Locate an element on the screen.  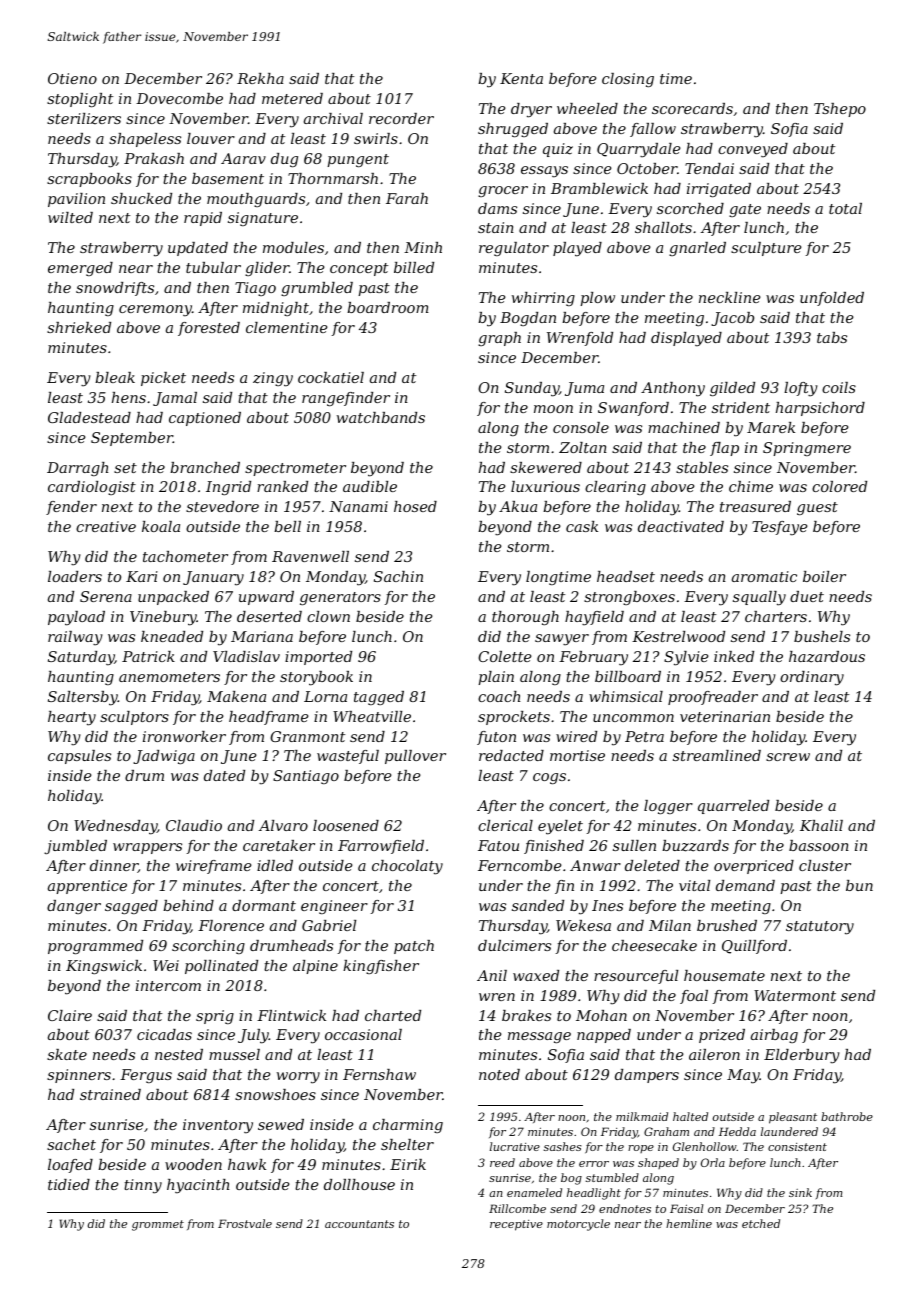
wheeled is located at coordinates (587, 108).
